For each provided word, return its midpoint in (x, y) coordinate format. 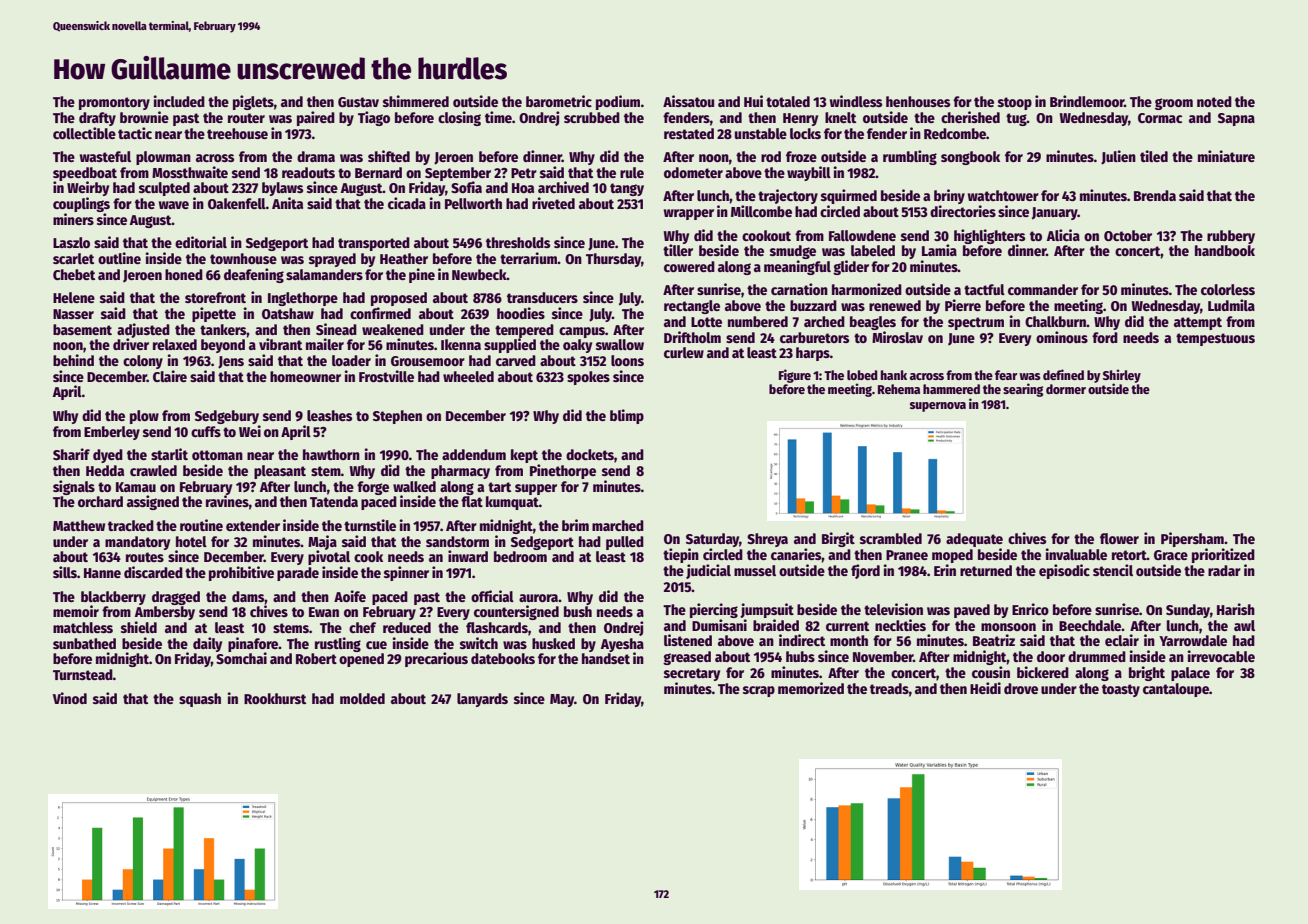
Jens (231, 362)
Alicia (1063, 235)
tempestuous (1215, 339)
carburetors (814, 337)
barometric (559, 101)
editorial (201, 242)
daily (207, 644)
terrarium (528, 258)
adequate (974, 540)
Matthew (79, 525)
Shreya (767, 540)
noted (1214, 101)
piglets (253, 102)
